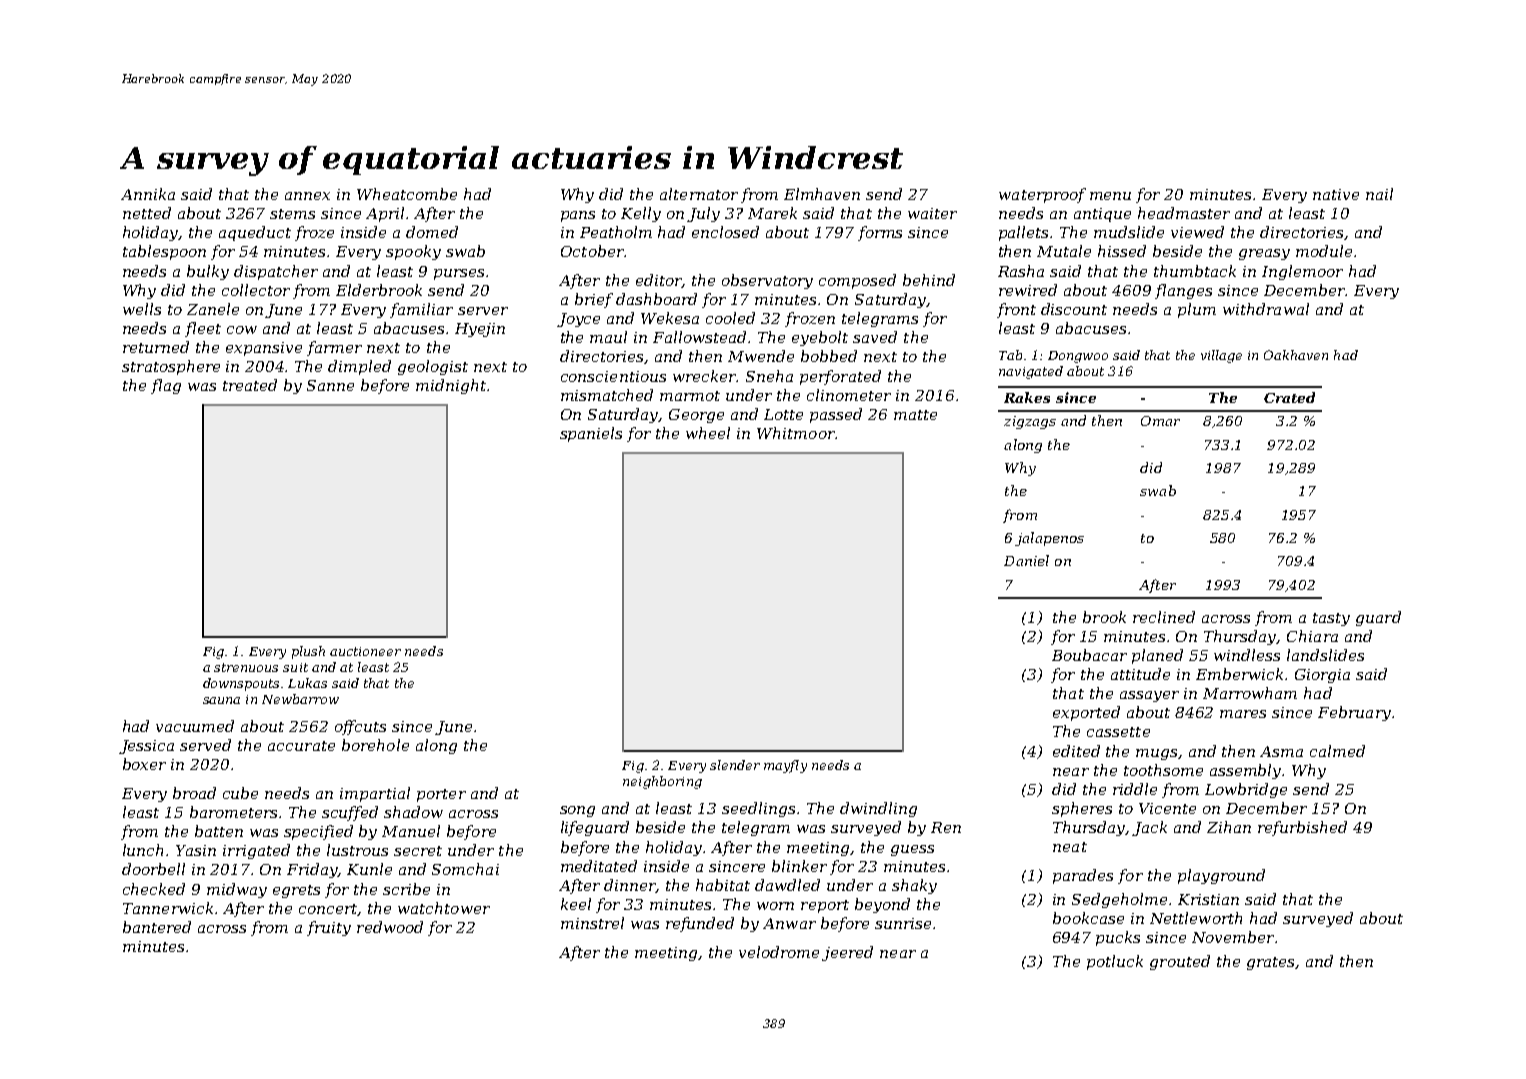  I want to click on farmer, so click(334, 348).
